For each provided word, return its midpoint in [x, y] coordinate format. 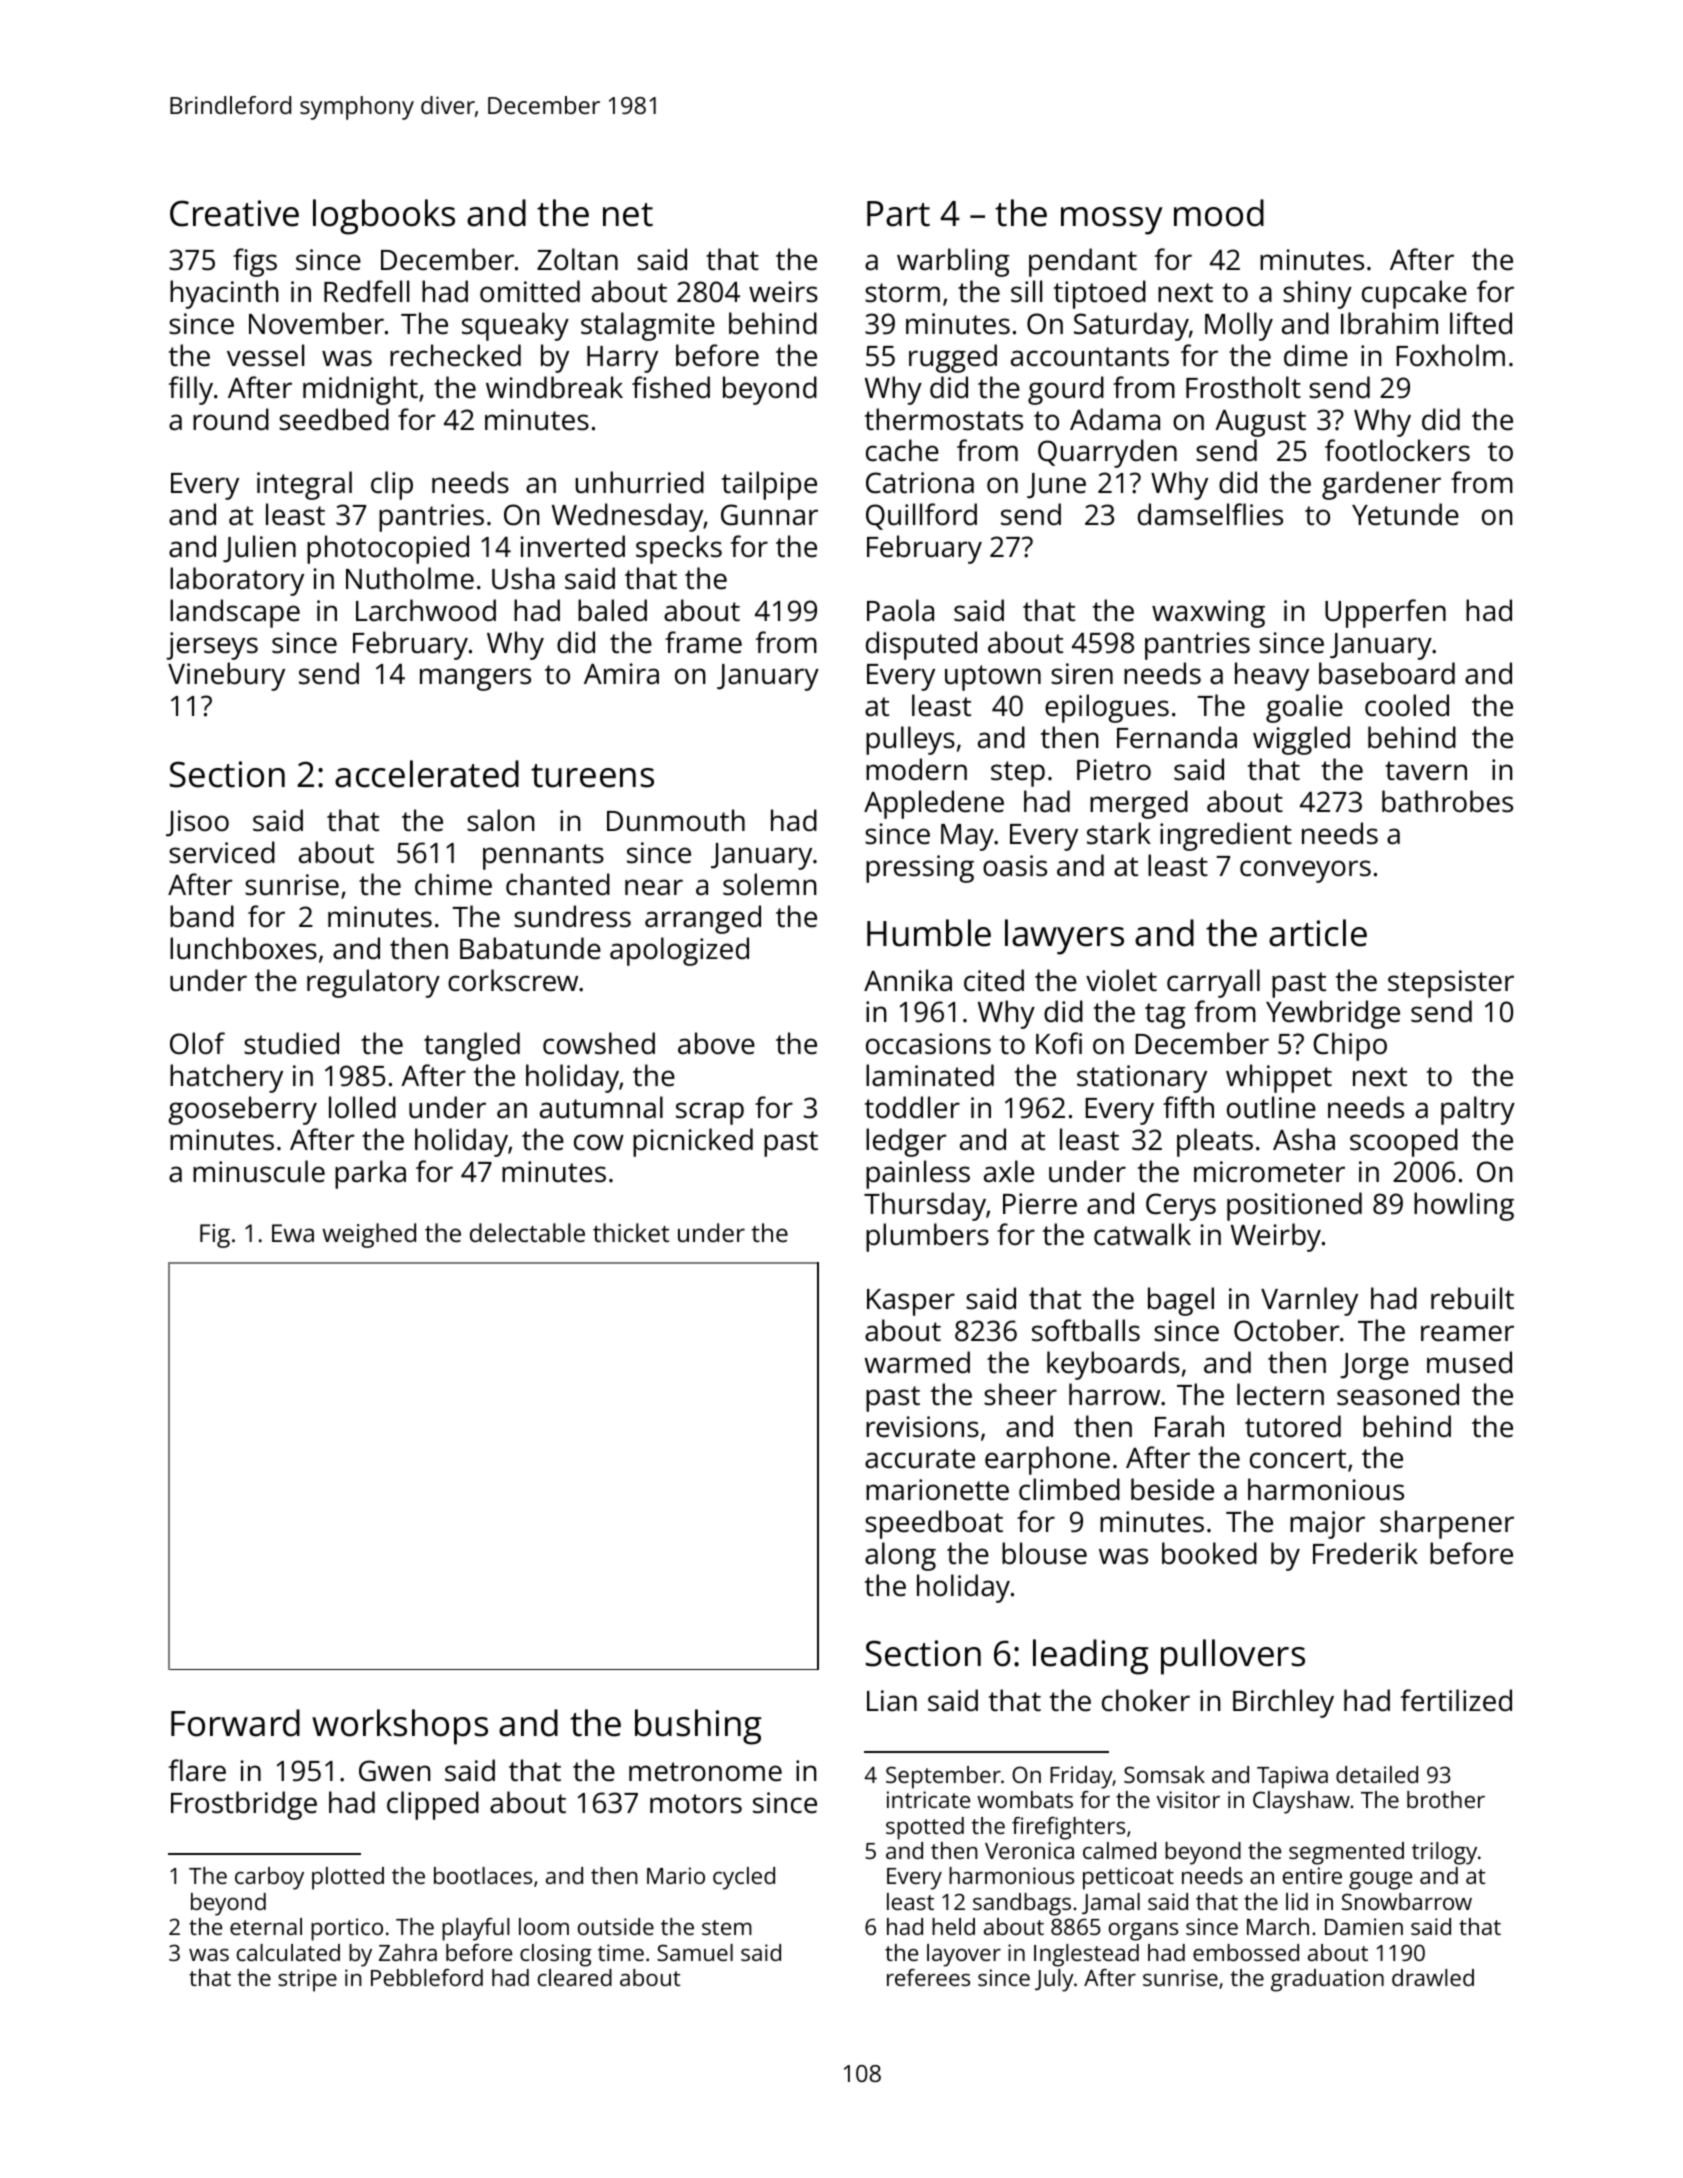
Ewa [293, 1233]
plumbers [927, 1237]
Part [898, 214]
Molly [1239, 326]
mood [1219, 213]
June [1056, 486]
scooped [1404, 1142]
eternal [266, 1926]
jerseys [212, 646]
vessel [265, 355]
